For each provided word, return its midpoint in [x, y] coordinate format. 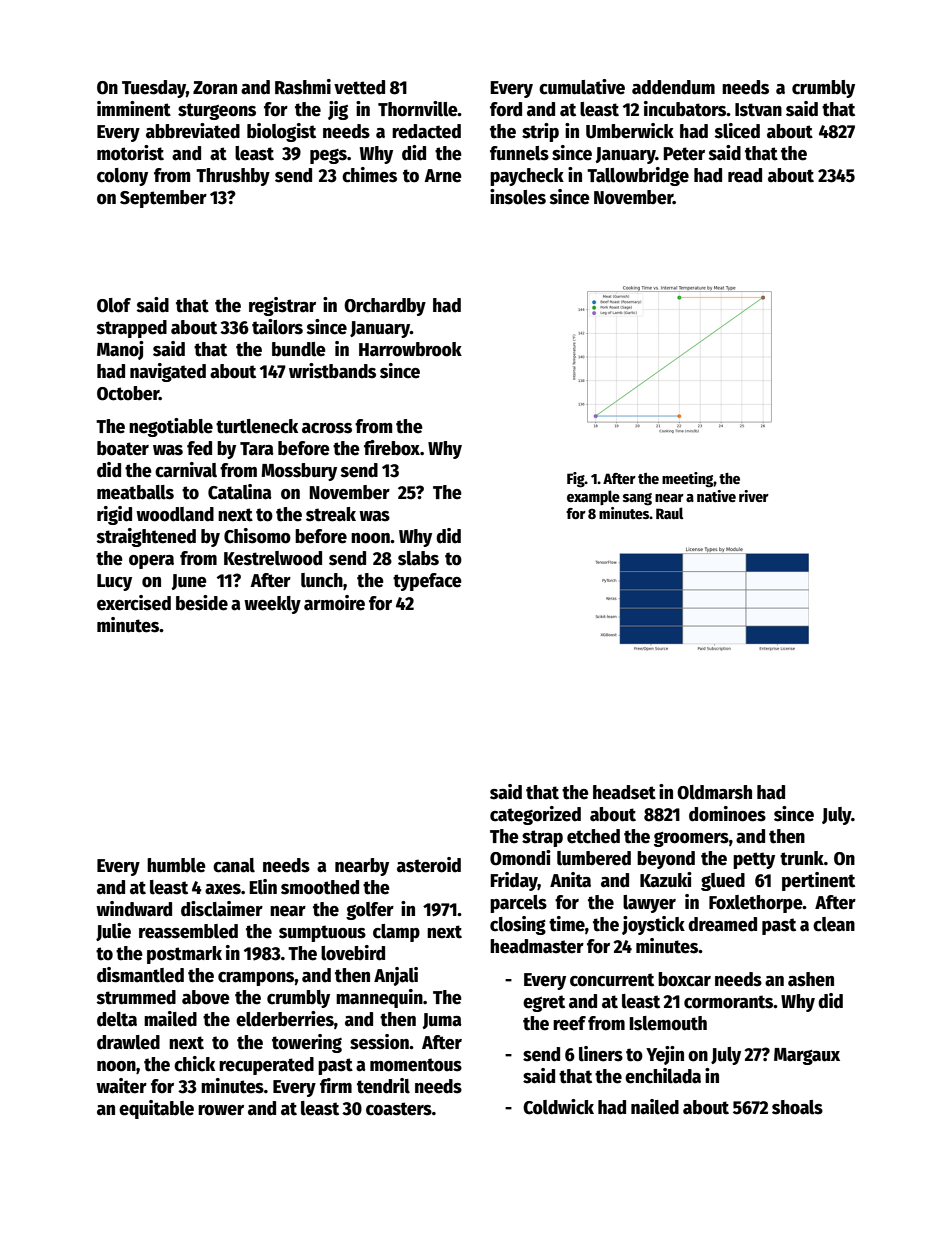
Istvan [758, 110]
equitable [156, 1109]
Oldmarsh [714, 792]
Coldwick [558, 1107]
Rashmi [303, 87]
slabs [418, 558]
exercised [134, 603]
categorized [535, 815]
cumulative [582, 87]
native [716, 496]
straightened [146, 537]
